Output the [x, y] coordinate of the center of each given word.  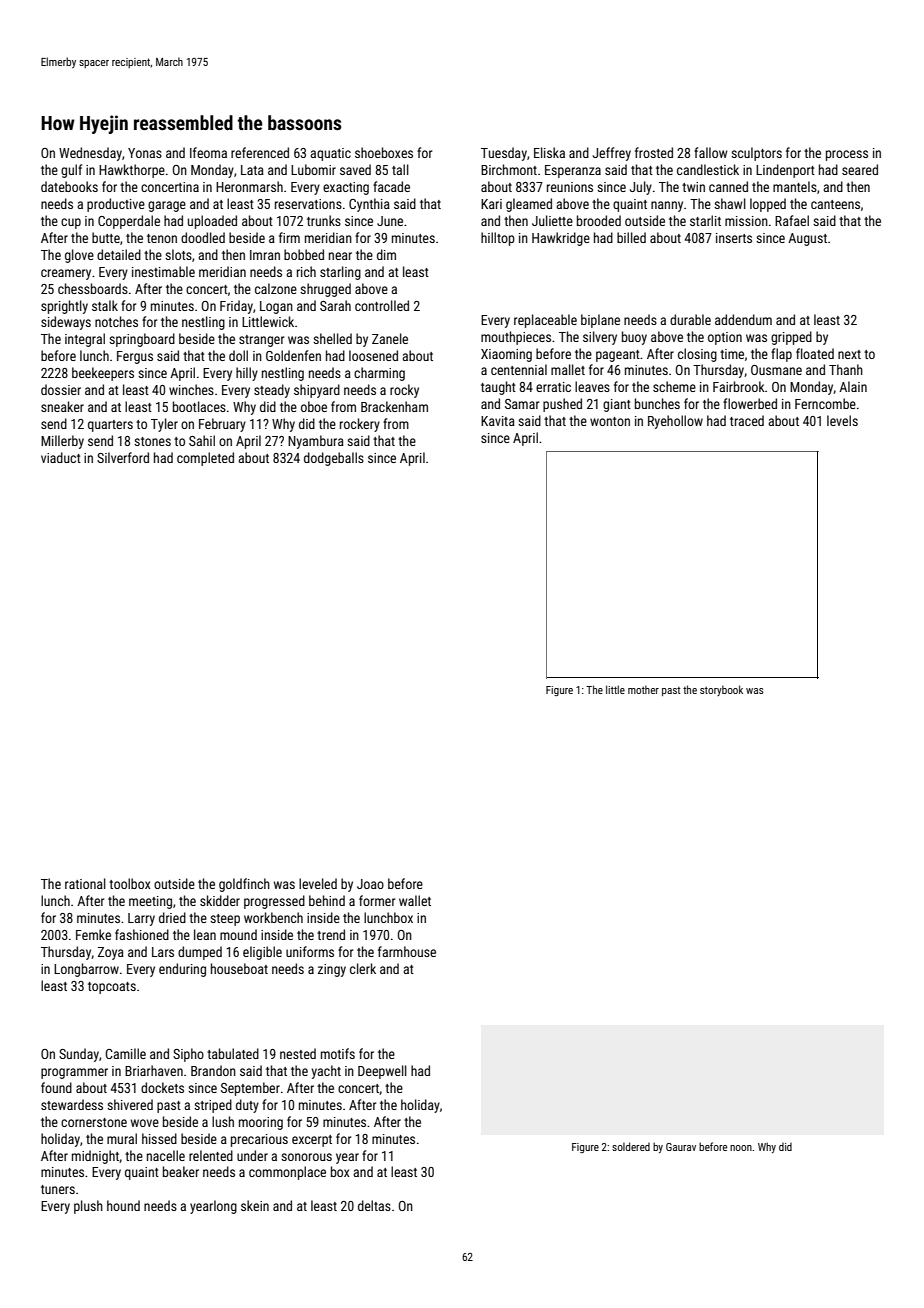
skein [255, 1205]
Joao [370, 884]
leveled [318, 883]
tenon [162, 238]
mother [643, 689]
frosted [654, 152]
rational [85, 883]
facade [391, 186]
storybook [721, 690]
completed [205, 459]
